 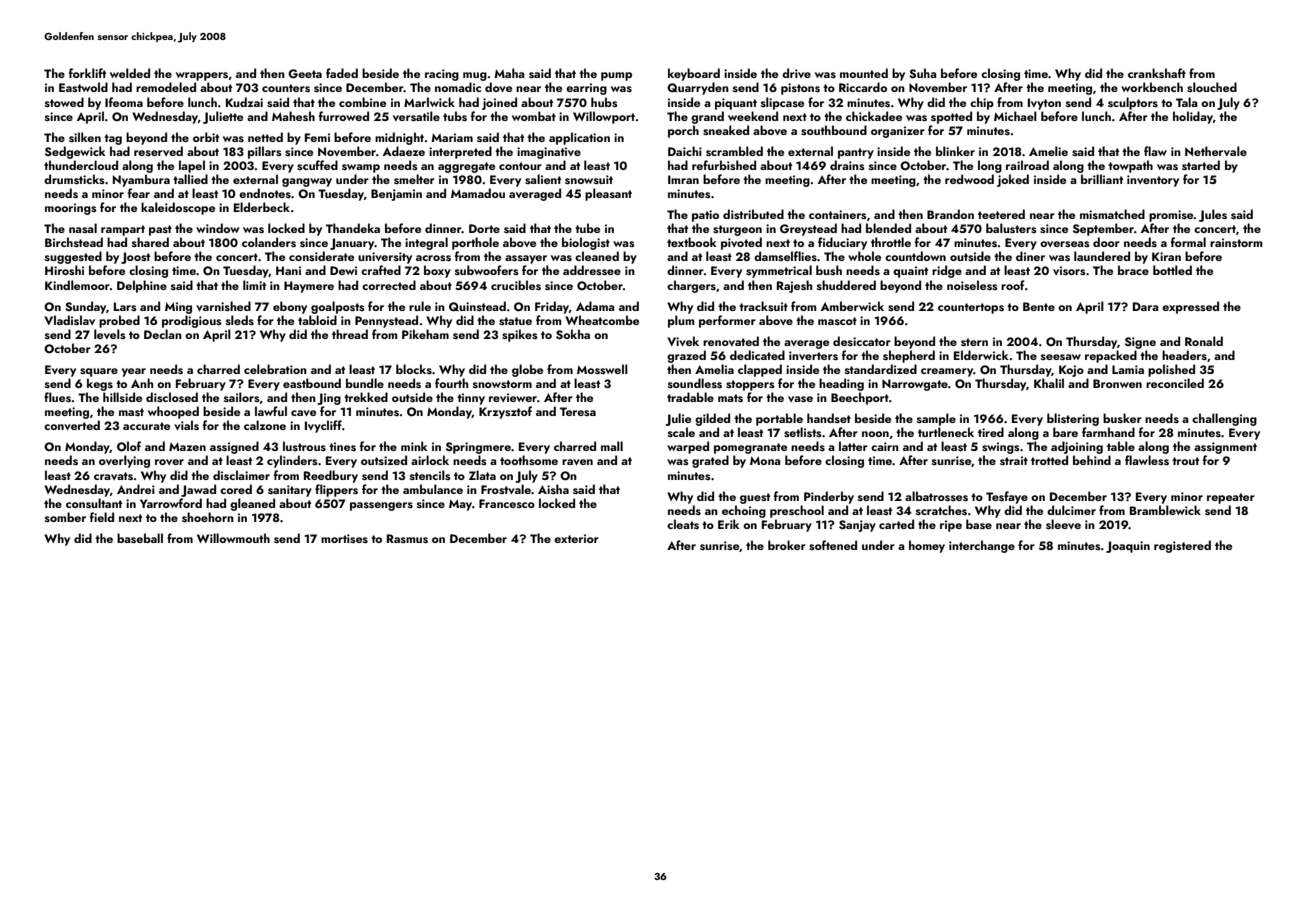 I want to click on sneaked, so click(x=726, y=130).
